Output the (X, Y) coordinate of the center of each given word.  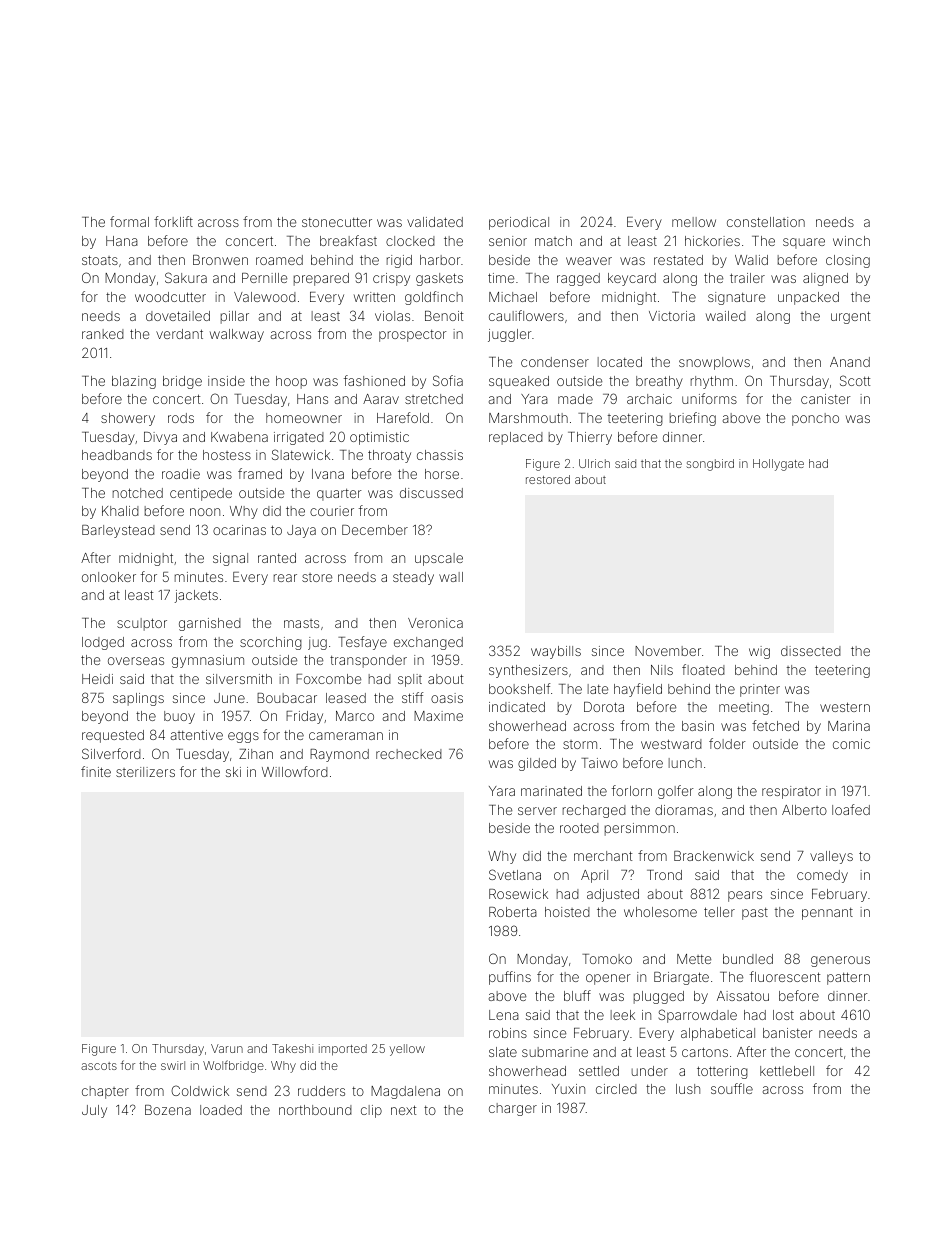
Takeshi (292, 1048)
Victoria (672, 316)
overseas (136, 661)
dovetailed (178, 316)
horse (442, 474)
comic (851, 744)
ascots (99, 1066)
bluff (577, 995)
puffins (510, 978)
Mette (694, 959)
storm (580, 744)
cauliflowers (526, 315)
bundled (748, 959)
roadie (181, 474)
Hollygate (778, 465)
